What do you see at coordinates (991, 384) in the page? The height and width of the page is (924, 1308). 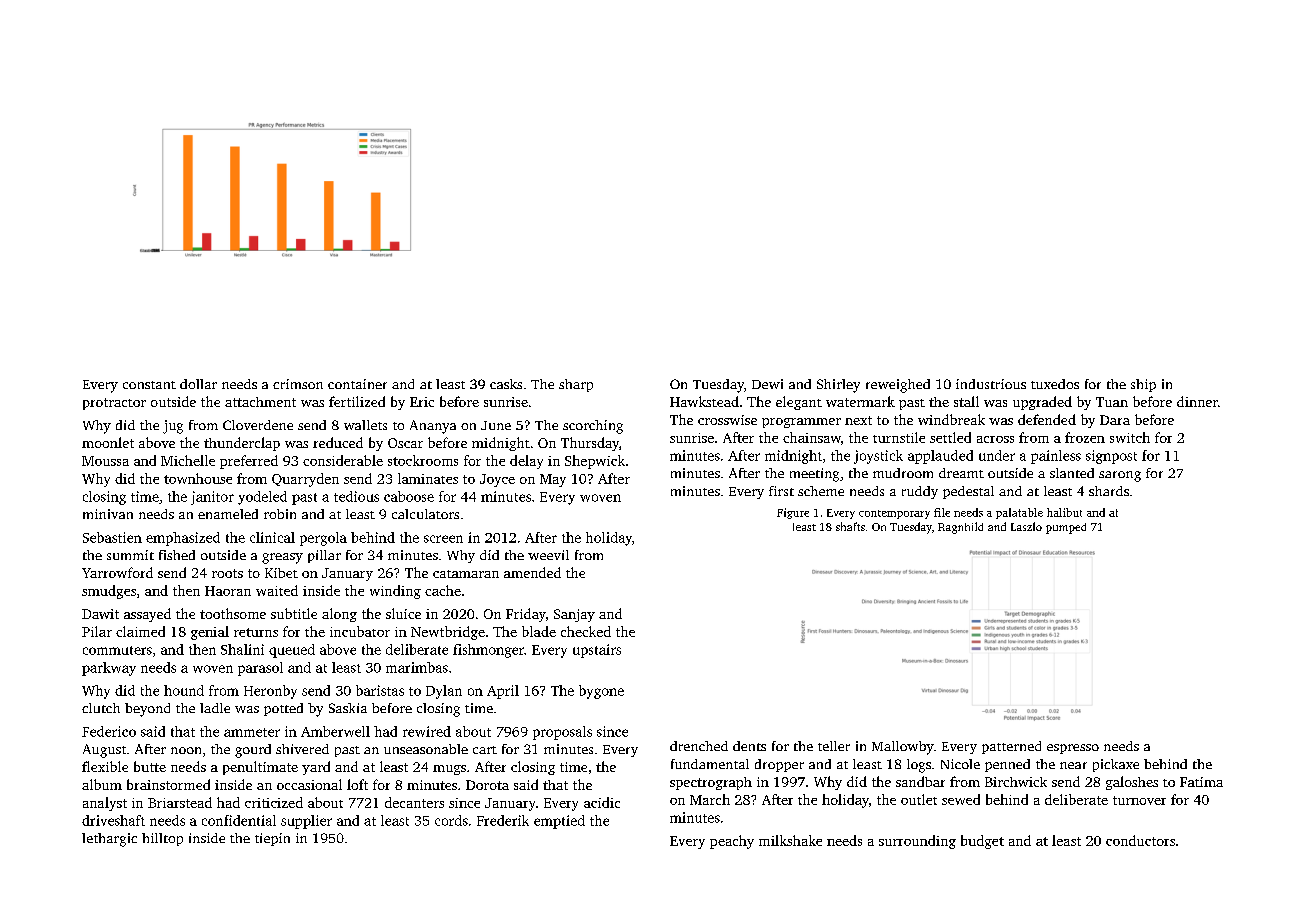 I see `industrious` at bounding box center [991, 384].
